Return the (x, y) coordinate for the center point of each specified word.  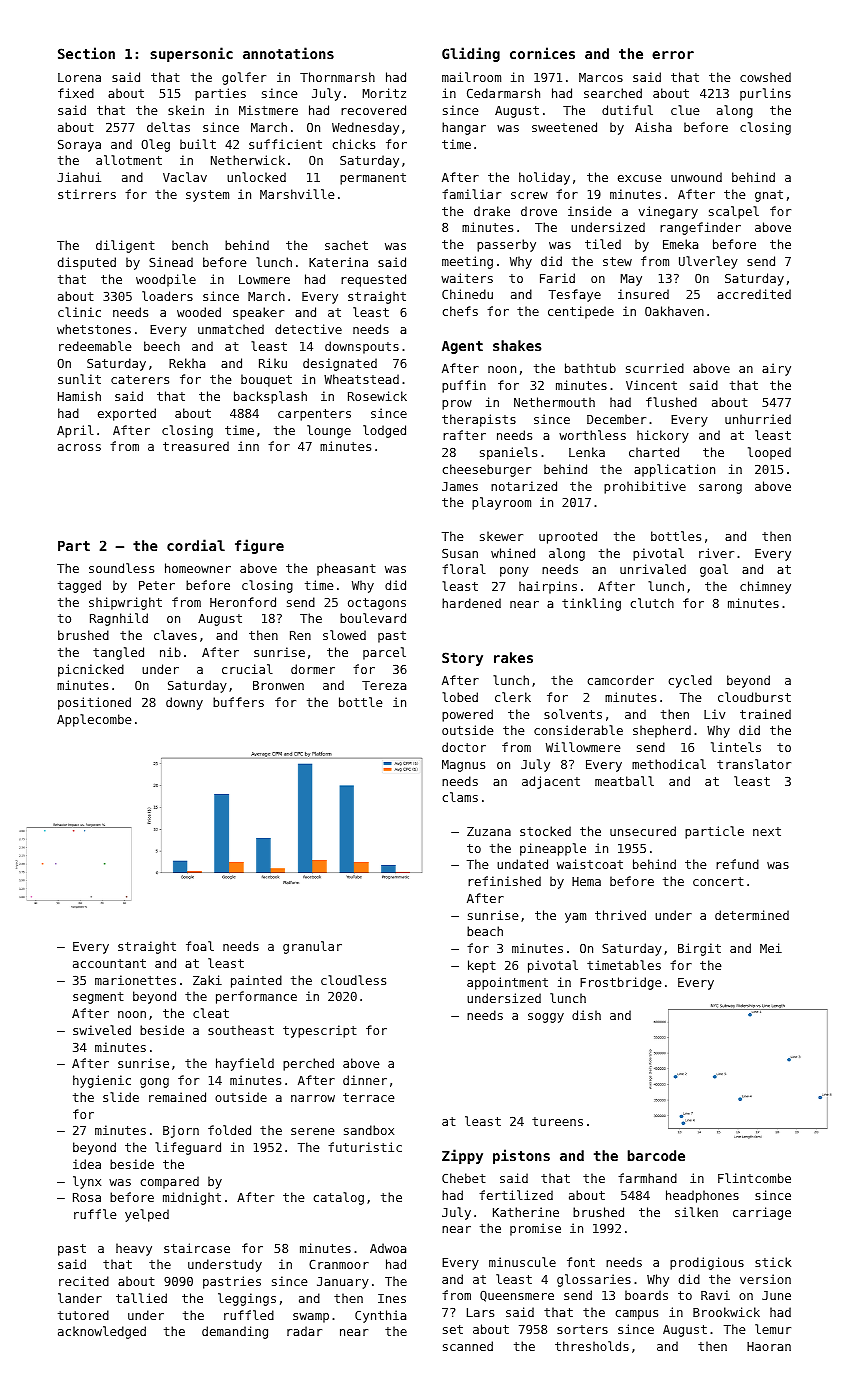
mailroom (471, 77)
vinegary (668, 212)
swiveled (102, 1030)
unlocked (256, 177)
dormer (313, 669)
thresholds (592, 1346)
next (767, 831)
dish (586, 1015)
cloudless (353, 980)
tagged (79, 586)
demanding (235, 1332)
